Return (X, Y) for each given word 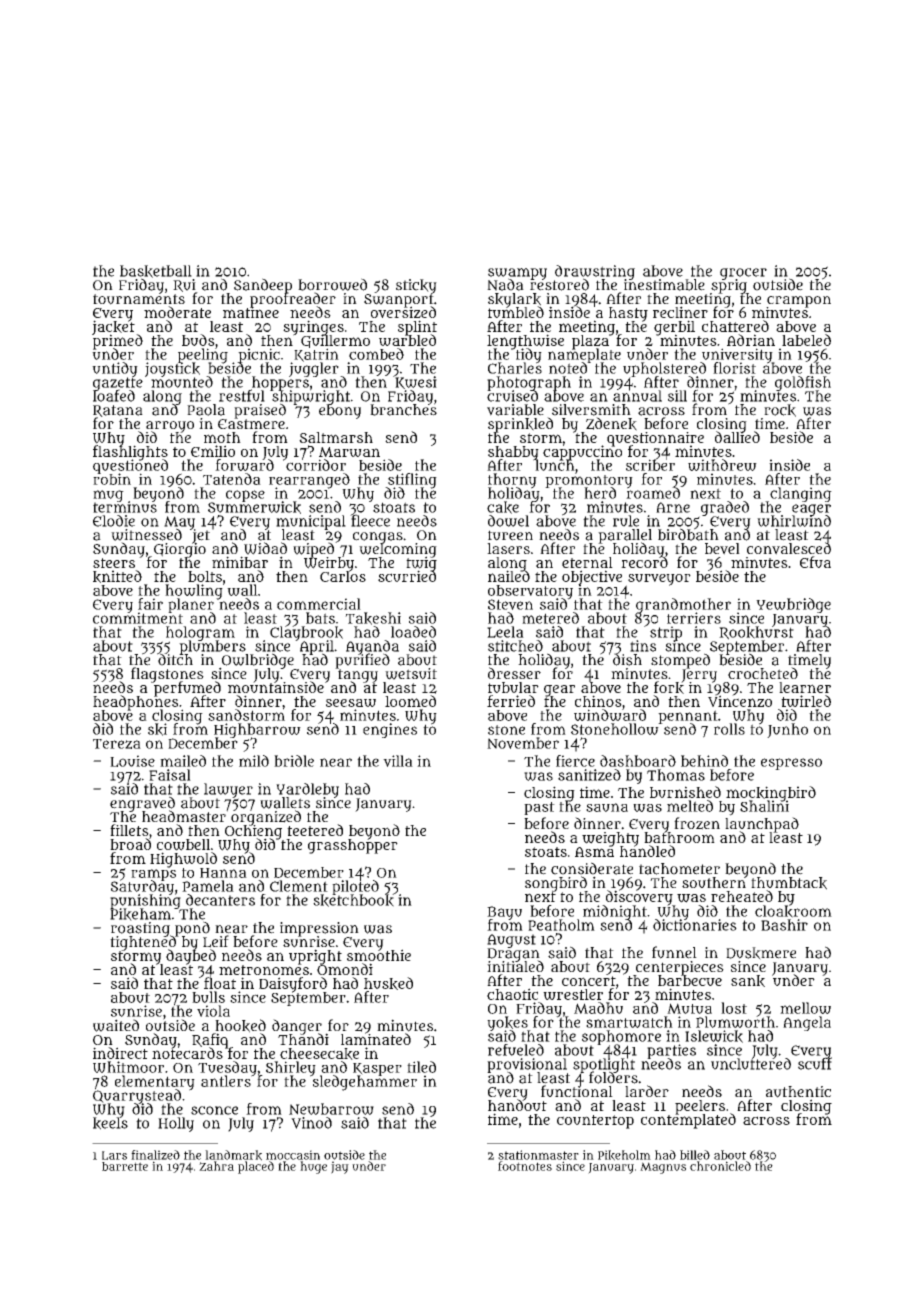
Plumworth (735, 1022)
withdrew (722, 465)
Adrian (751, 340)
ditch (175, 660)
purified (362, 661)
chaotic (512, 994)
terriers (694, 618)
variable (515, 410)
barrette (125, 1166)
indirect (120, 1053)
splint (417, 327)
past (539, 808)
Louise (132, 761)
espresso (791, 764)
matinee (251, 312)
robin (112, 479)
